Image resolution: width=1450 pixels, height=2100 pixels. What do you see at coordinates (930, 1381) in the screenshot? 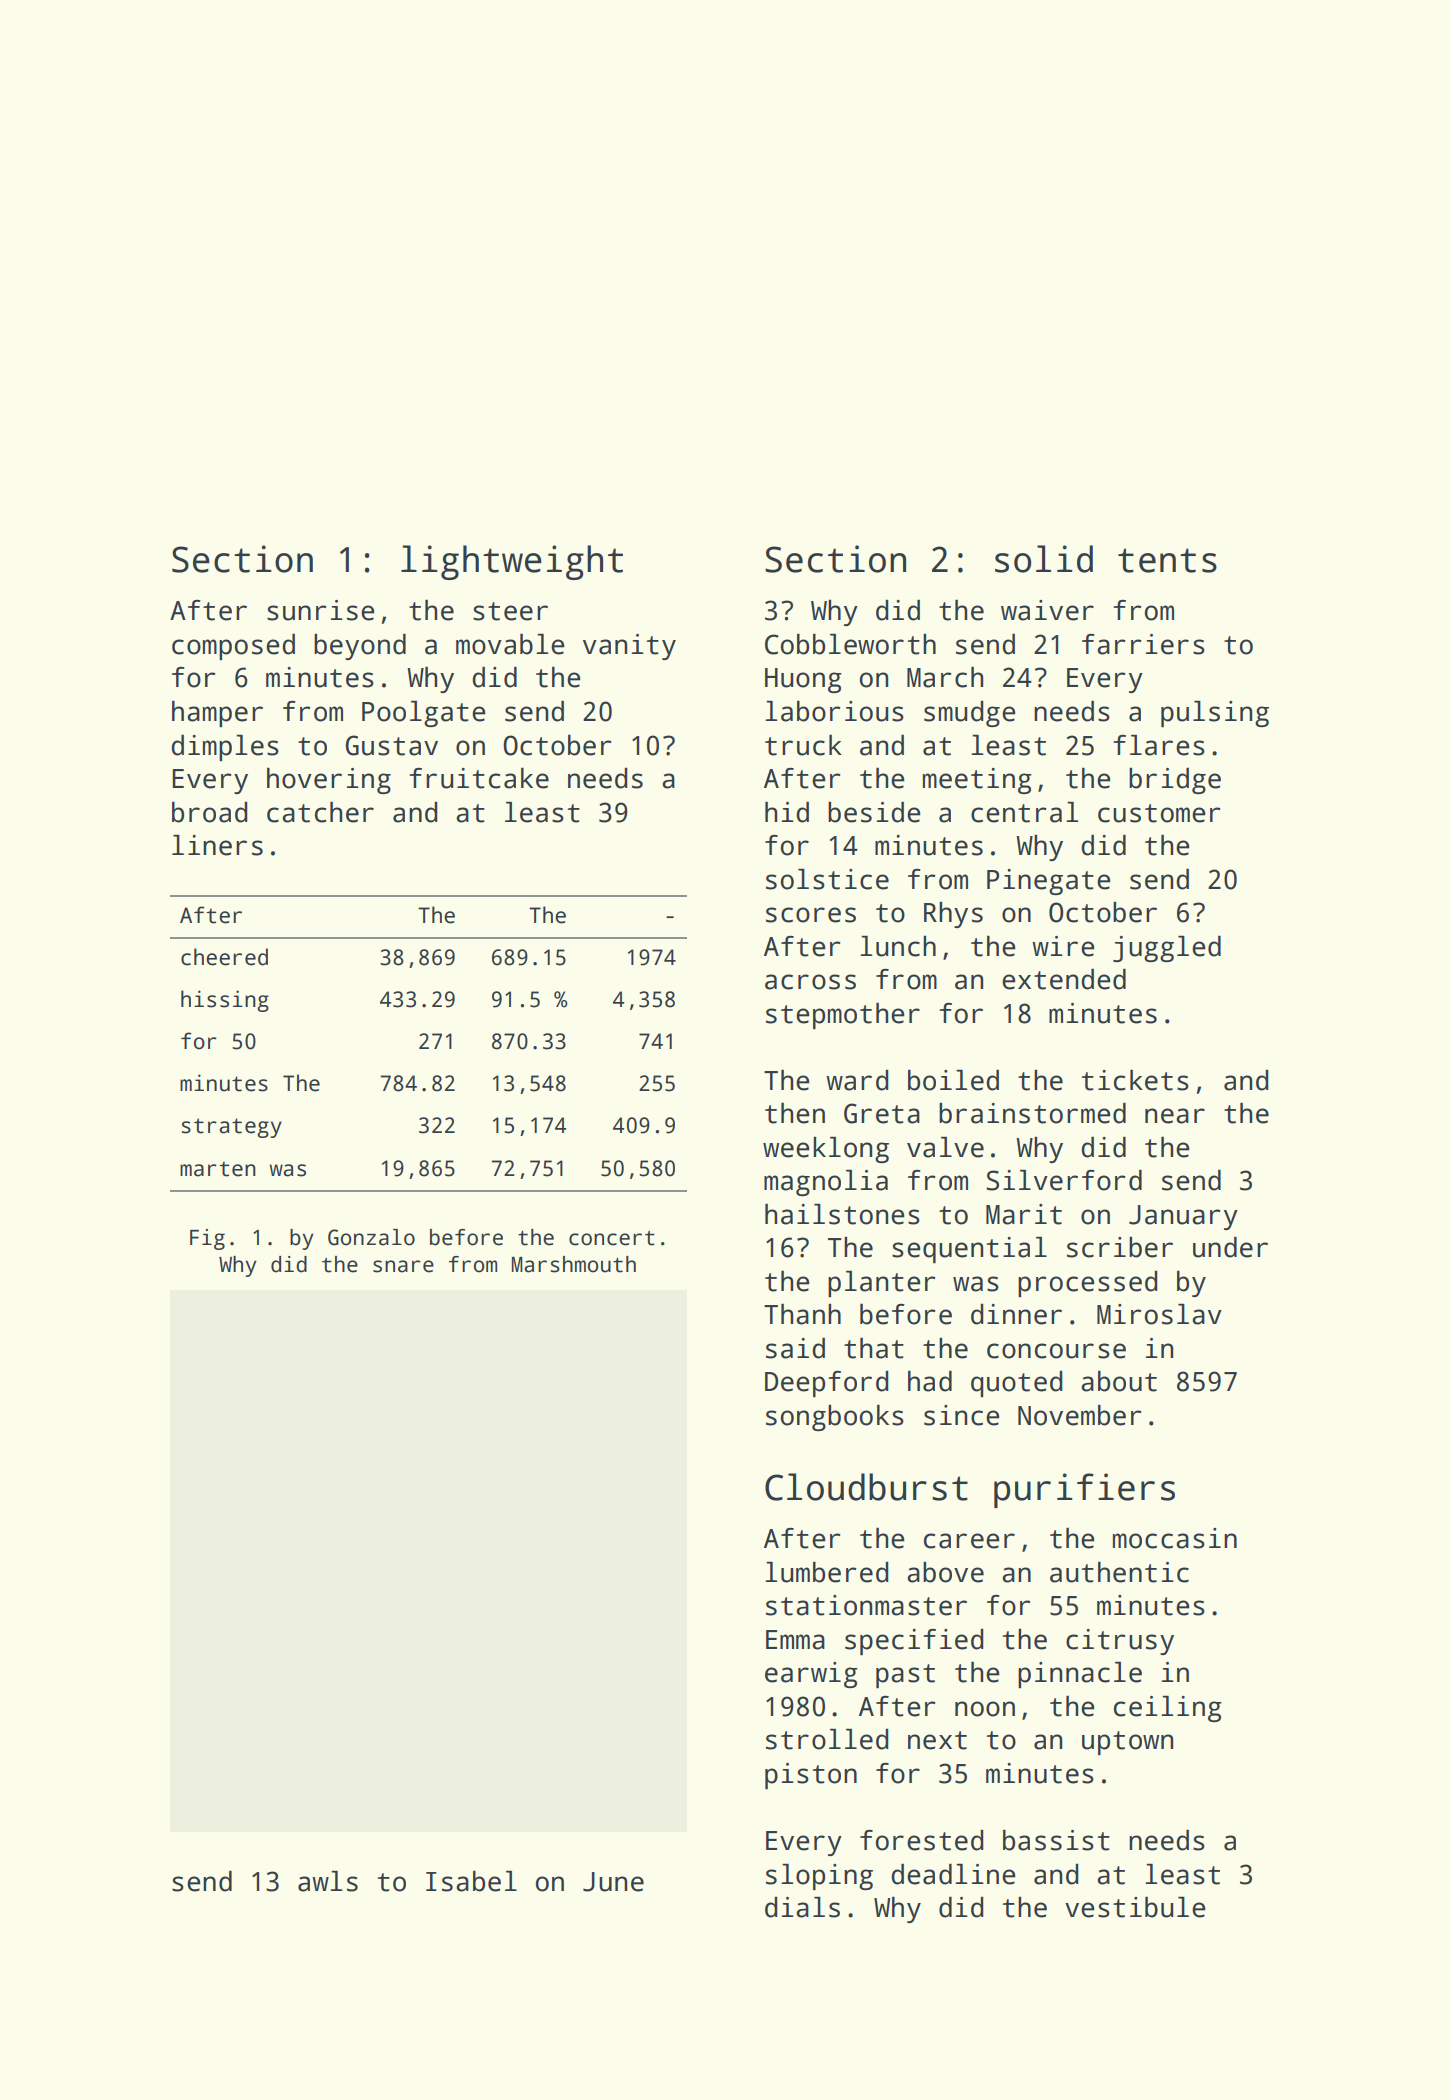
I see `had` at bounding box center [930, 1381].
